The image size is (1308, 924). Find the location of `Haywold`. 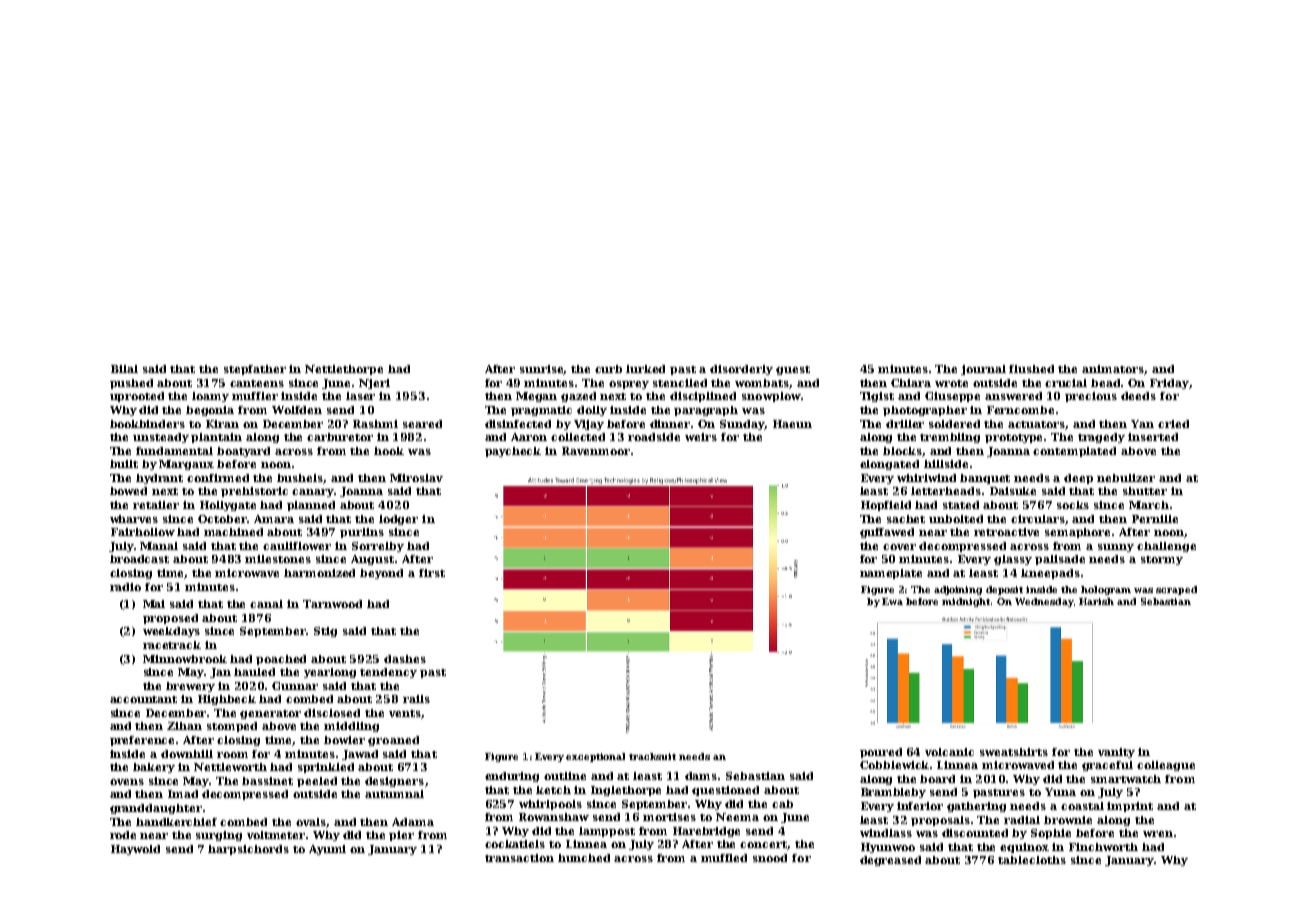

Haywold is located at coordinates (135, 850).
